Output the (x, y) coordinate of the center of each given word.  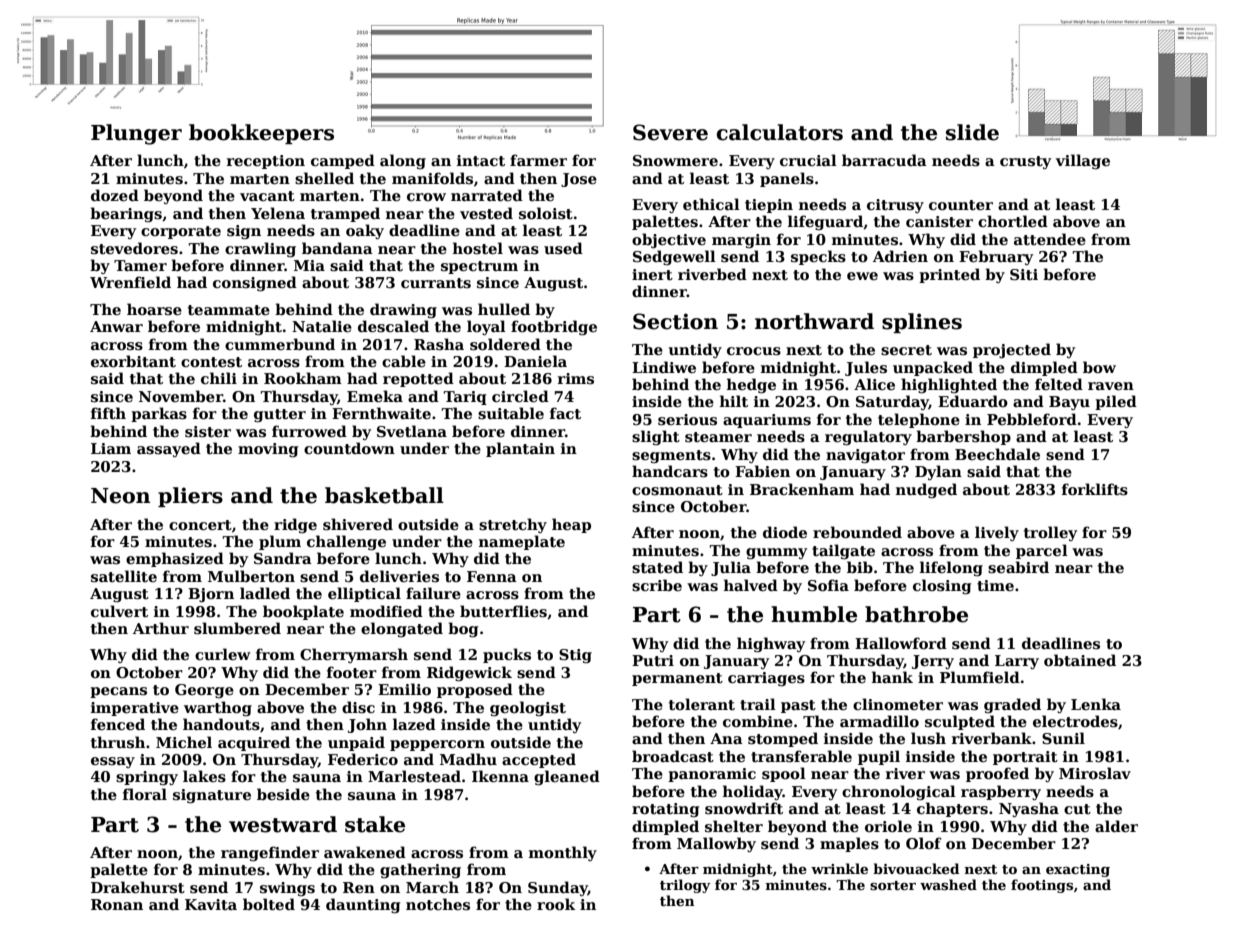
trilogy (685, 886)
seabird (1018, 567)
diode (785, 532)
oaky (365, 231)
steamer (718, 437)
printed (949, 275)
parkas (159, 414)
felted (1059, 384)
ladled (265, 593)
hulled (504, 309)
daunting (363, 905)
